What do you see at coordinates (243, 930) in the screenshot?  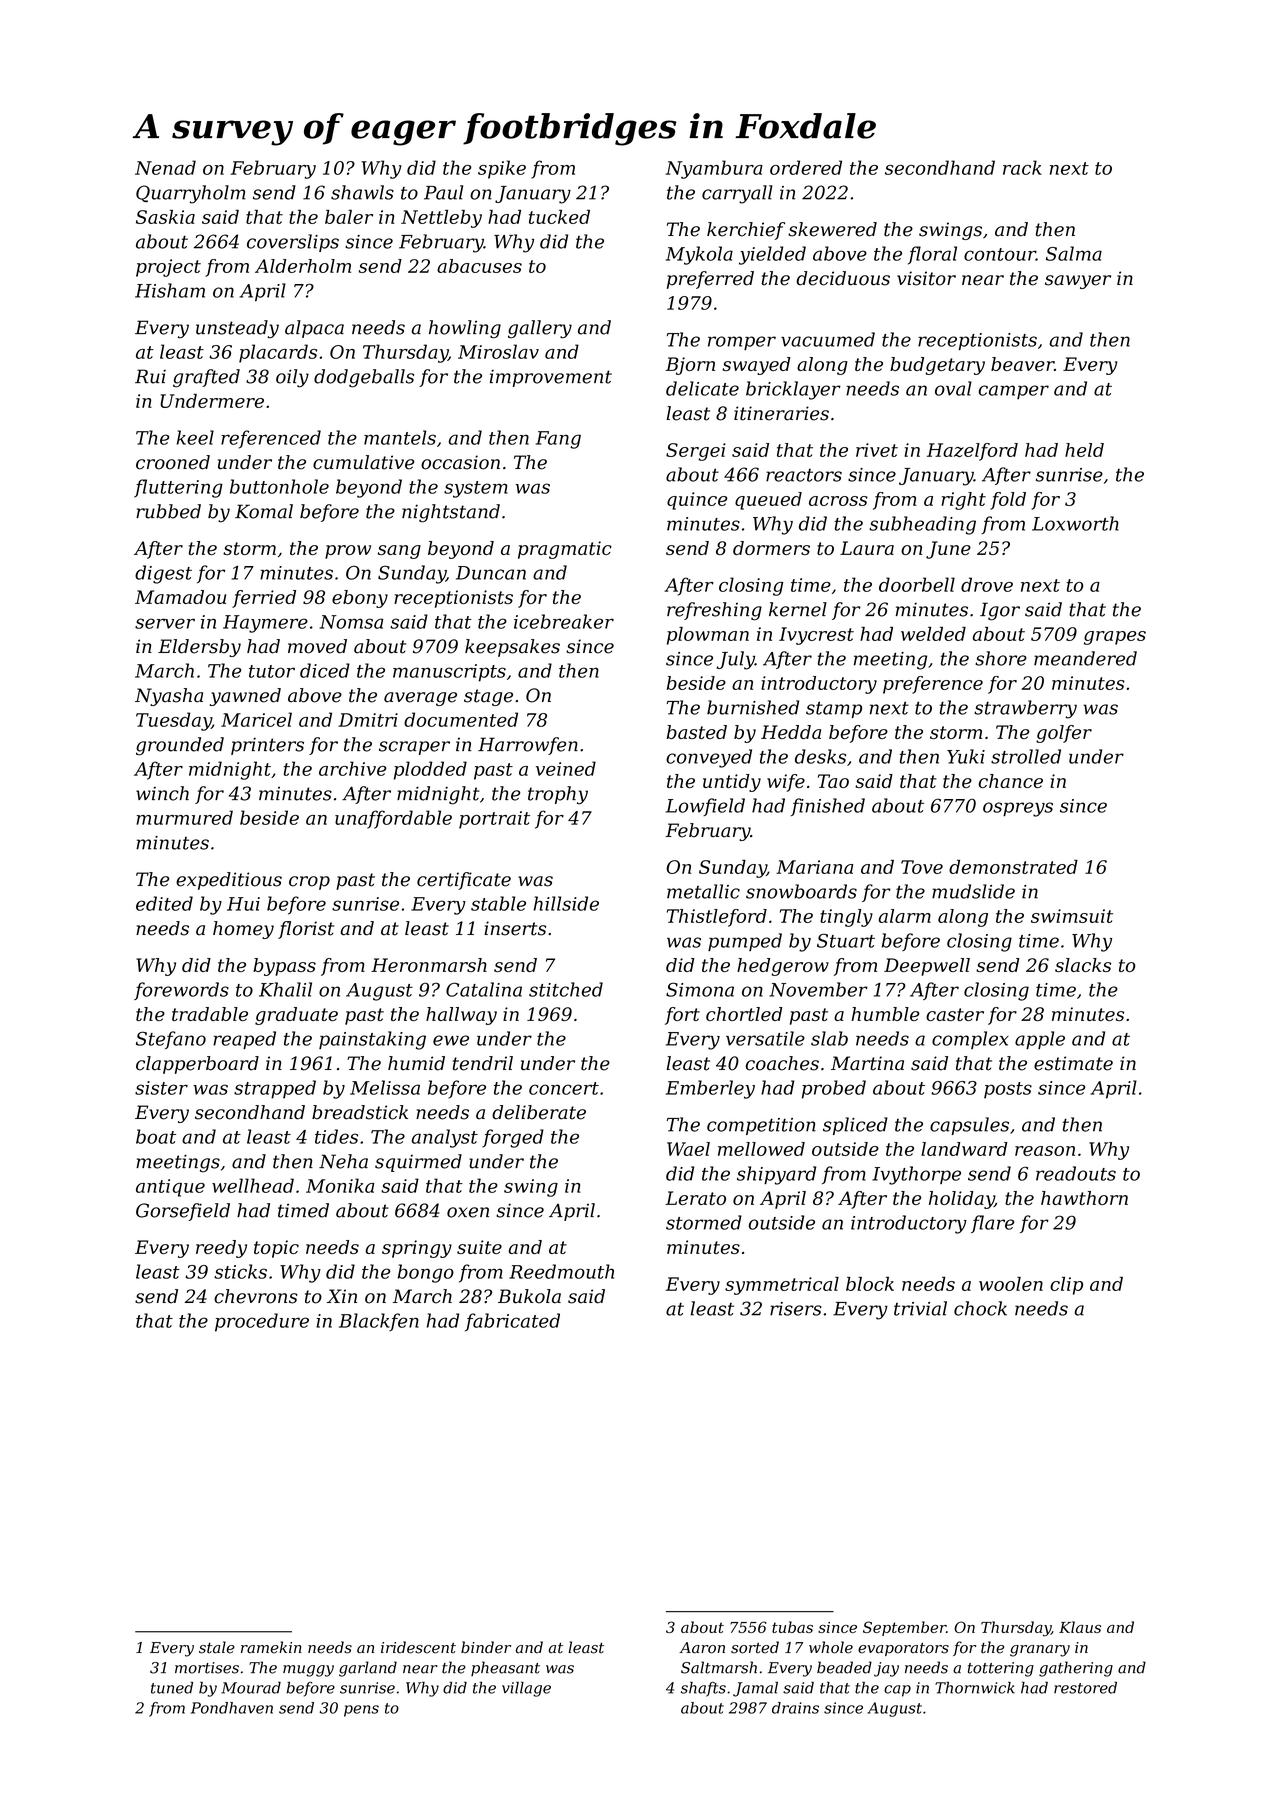 I see `homey` at bounding box center [243, 930].
